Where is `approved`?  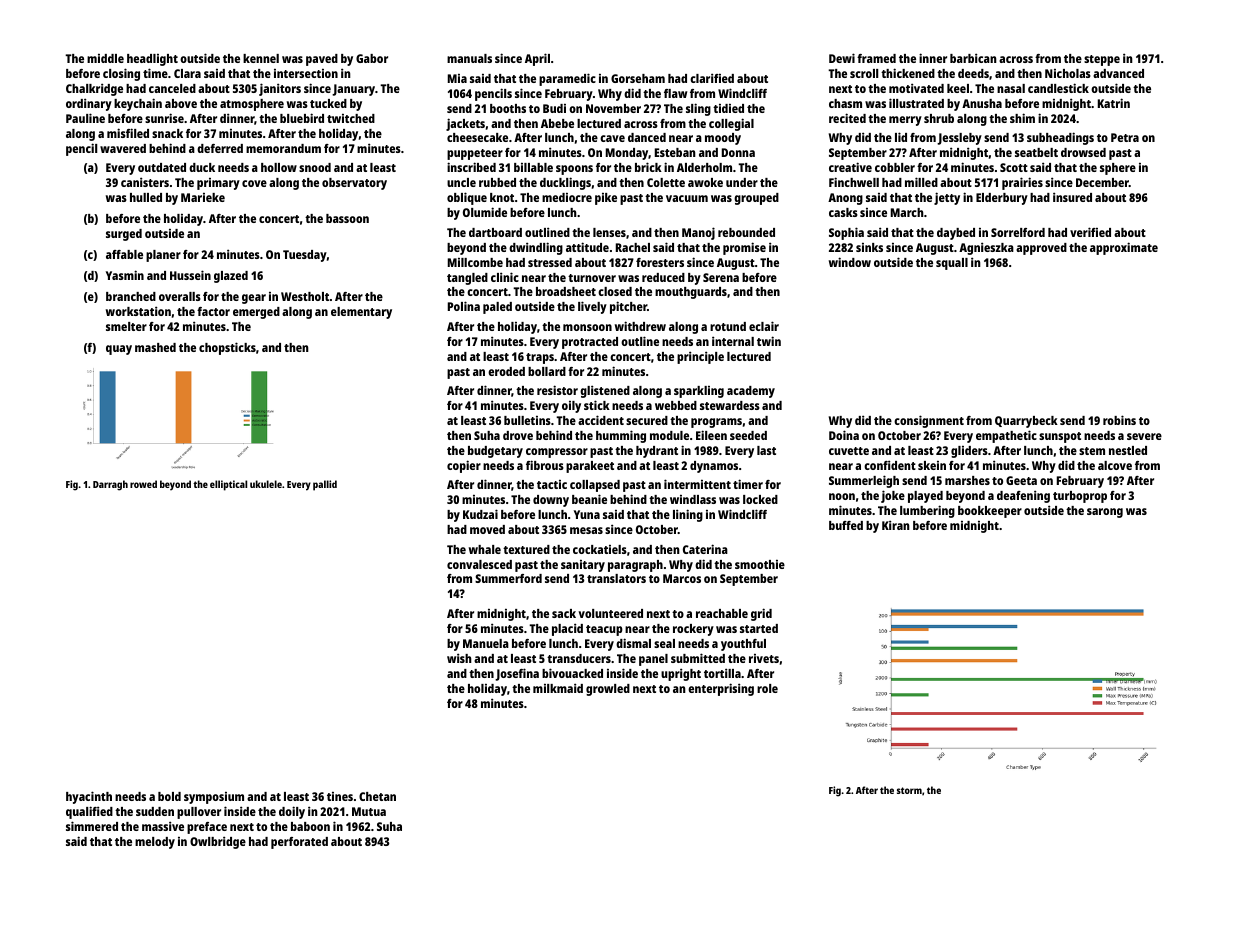 approved is located at coordinates (1041, 249).
